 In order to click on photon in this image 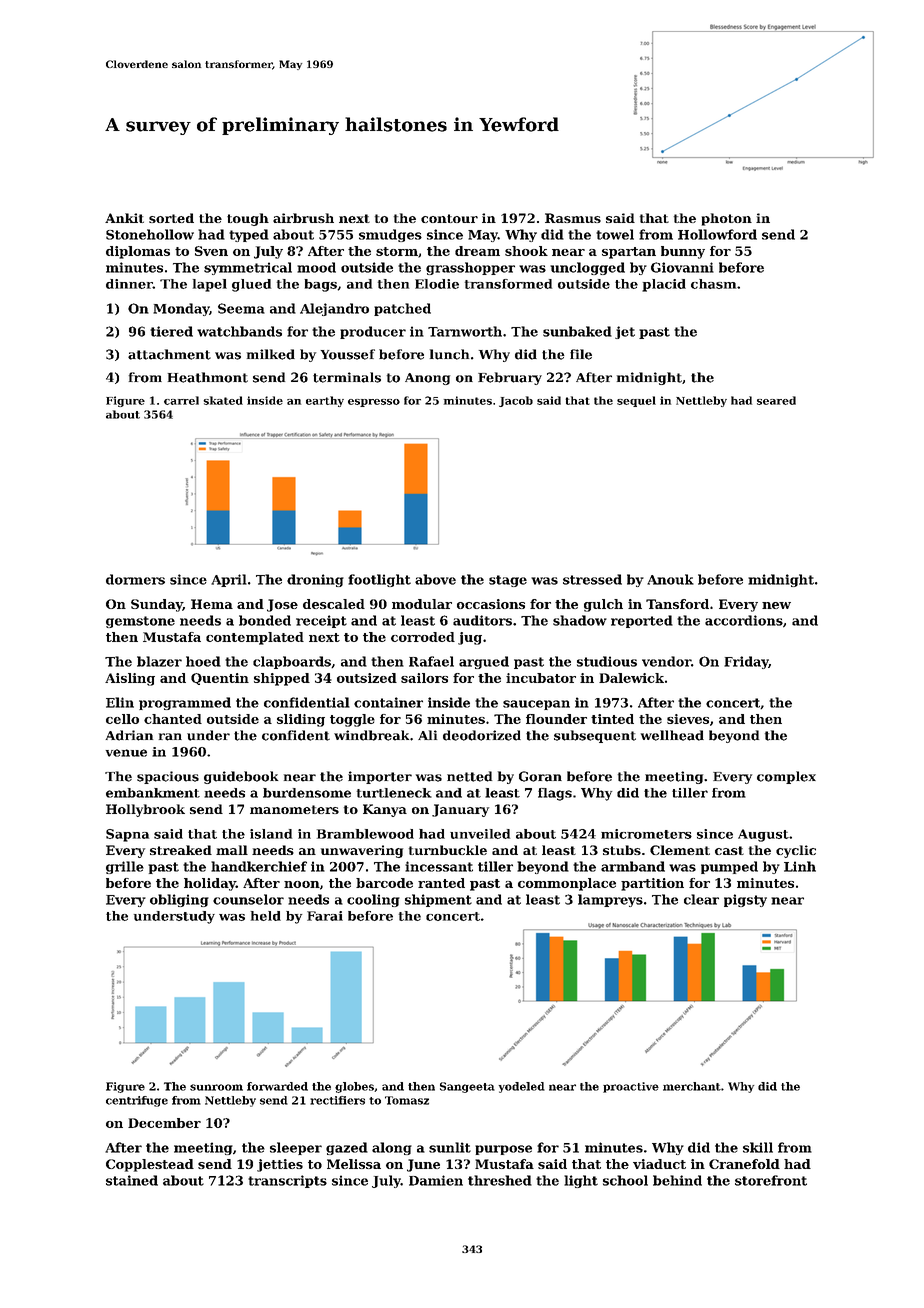, I will do `click(727, 219)`.
